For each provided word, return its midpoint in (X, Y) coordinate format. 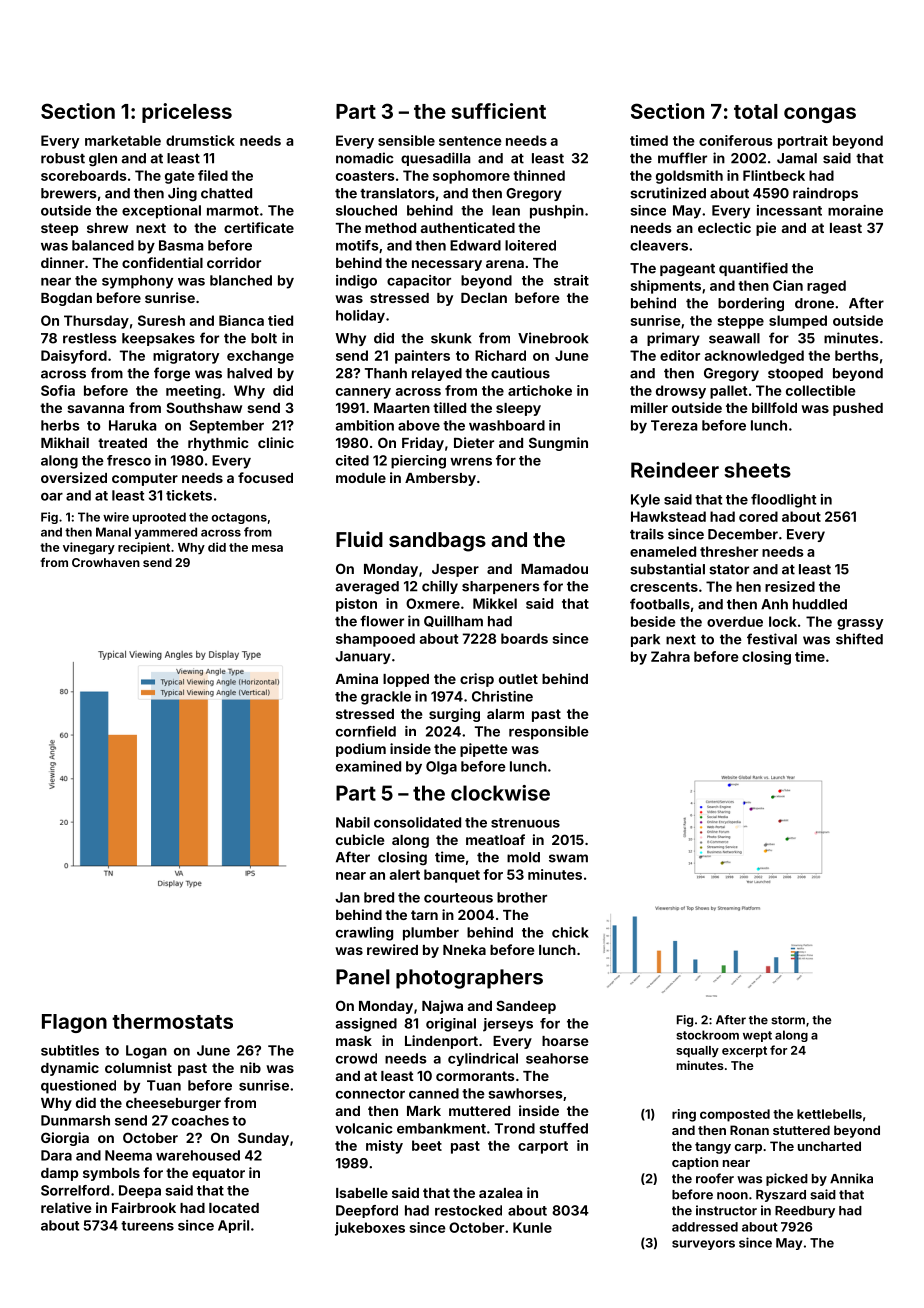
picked (787, 1179)
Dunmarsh (75, 1120)
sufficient (499, 111)
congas (820, 115)
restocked (468, 1210)
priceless (187, 113)
